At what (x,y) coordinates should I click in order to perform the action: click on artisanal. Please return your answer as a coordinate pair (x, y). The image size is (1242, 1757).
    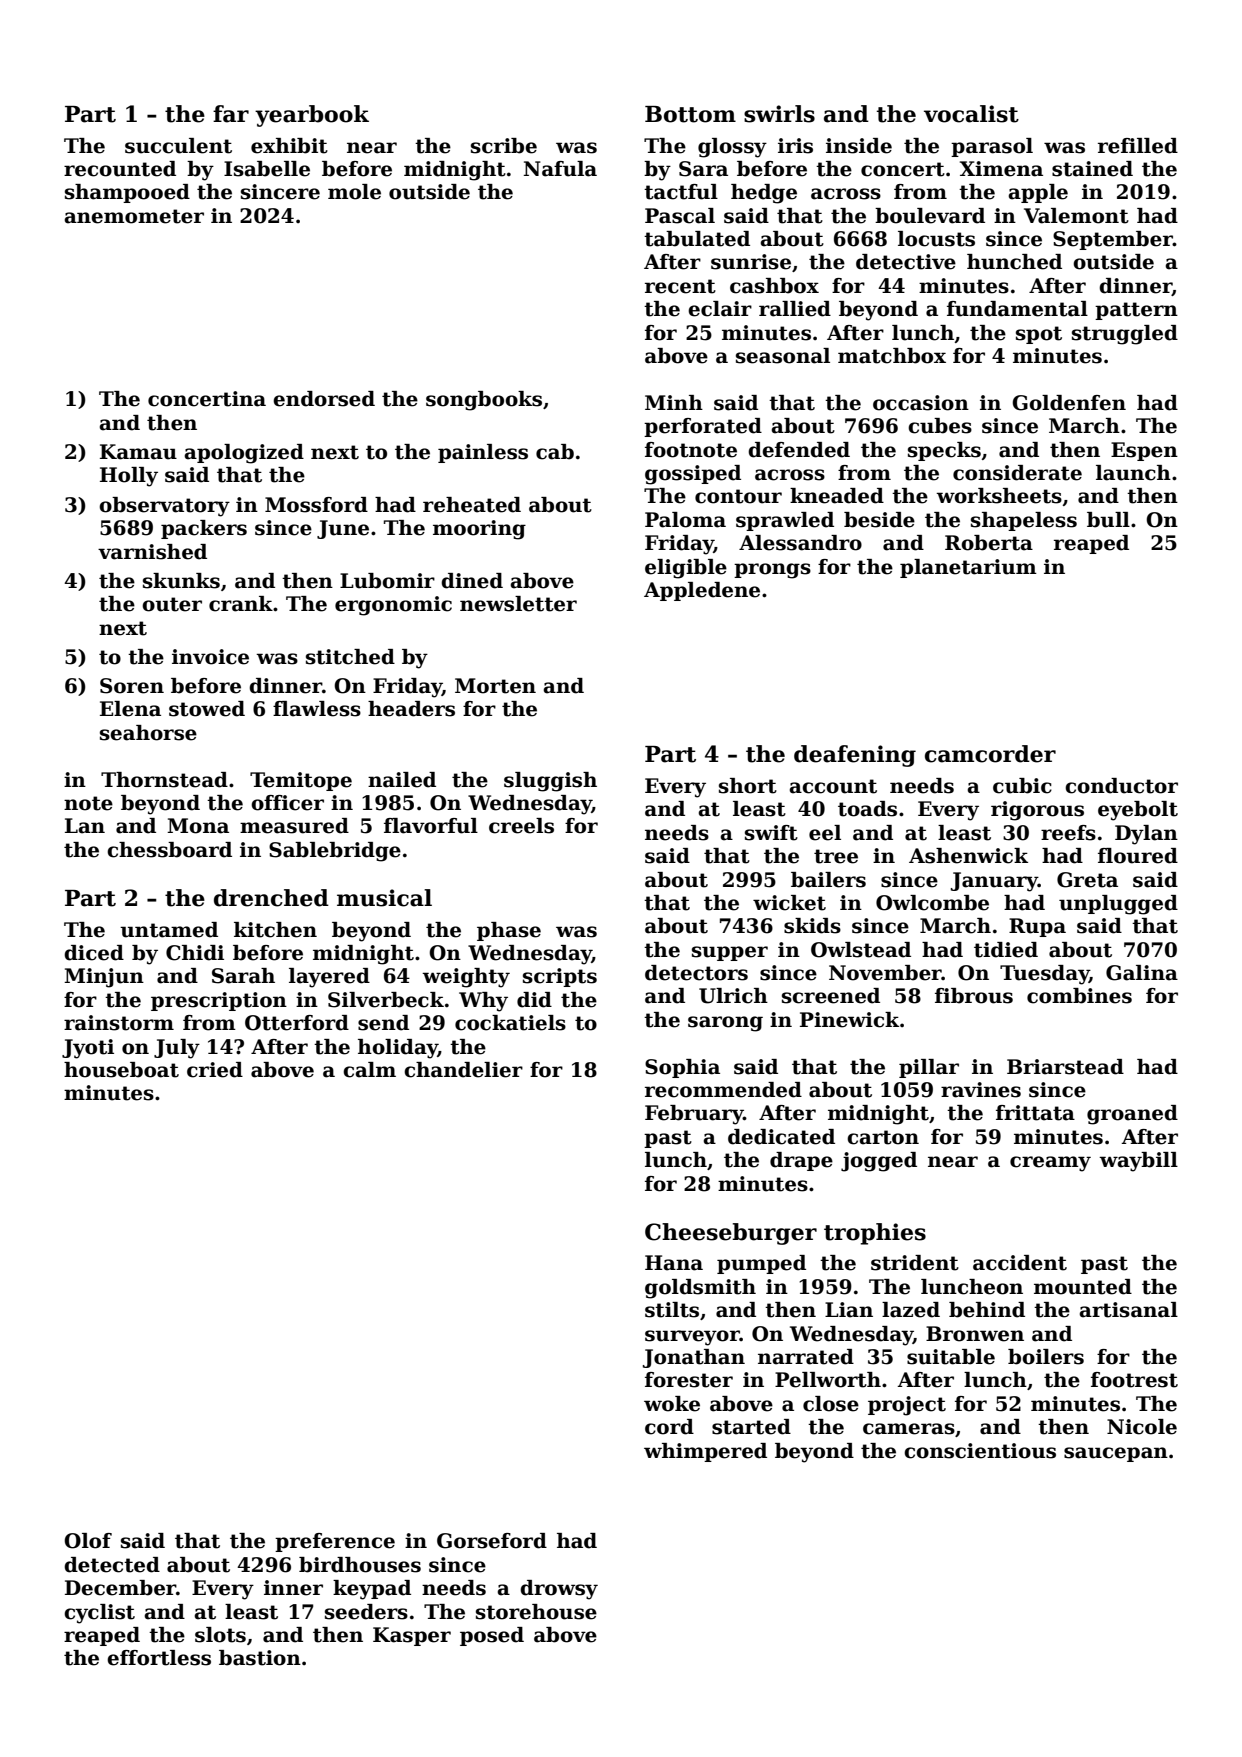
    Looking at the image, I should click on (1129, 1310).
